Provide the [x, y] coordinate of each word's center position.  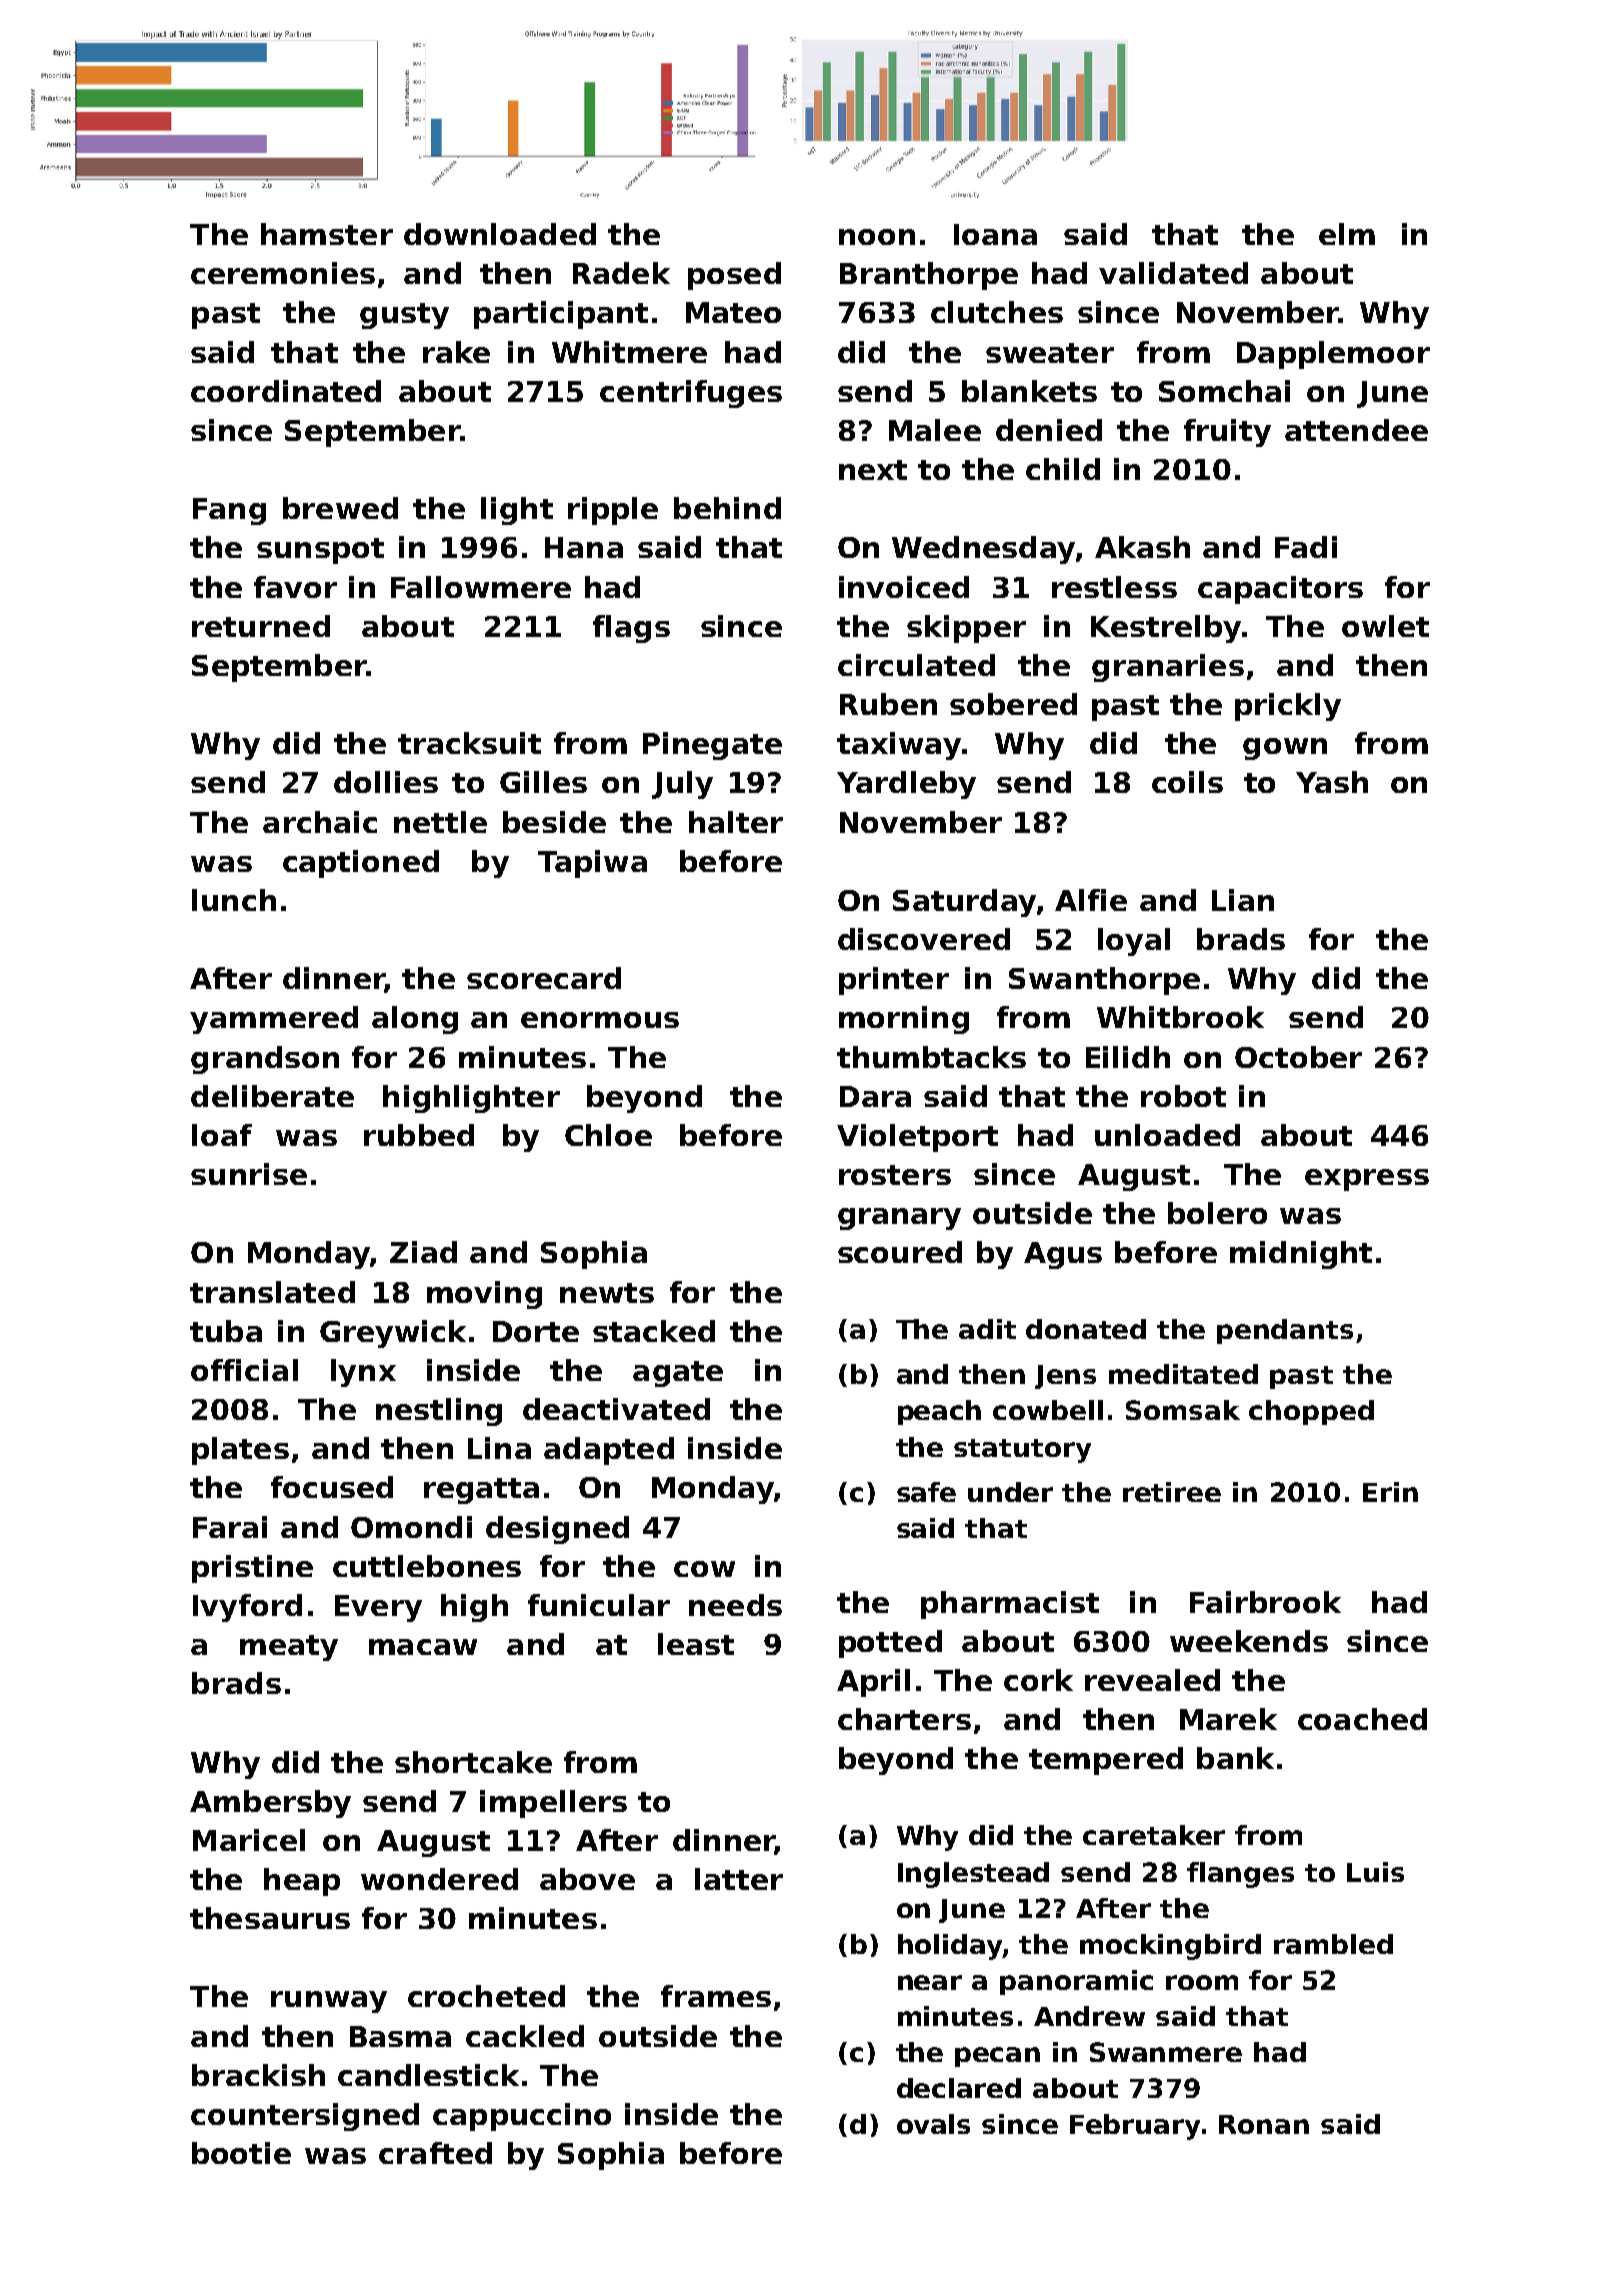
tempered [1106, 1761]
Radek [621, 273]
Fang [229, 511]
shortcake [473, 1762]
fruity [1227, 433]
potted [890, 1644]
